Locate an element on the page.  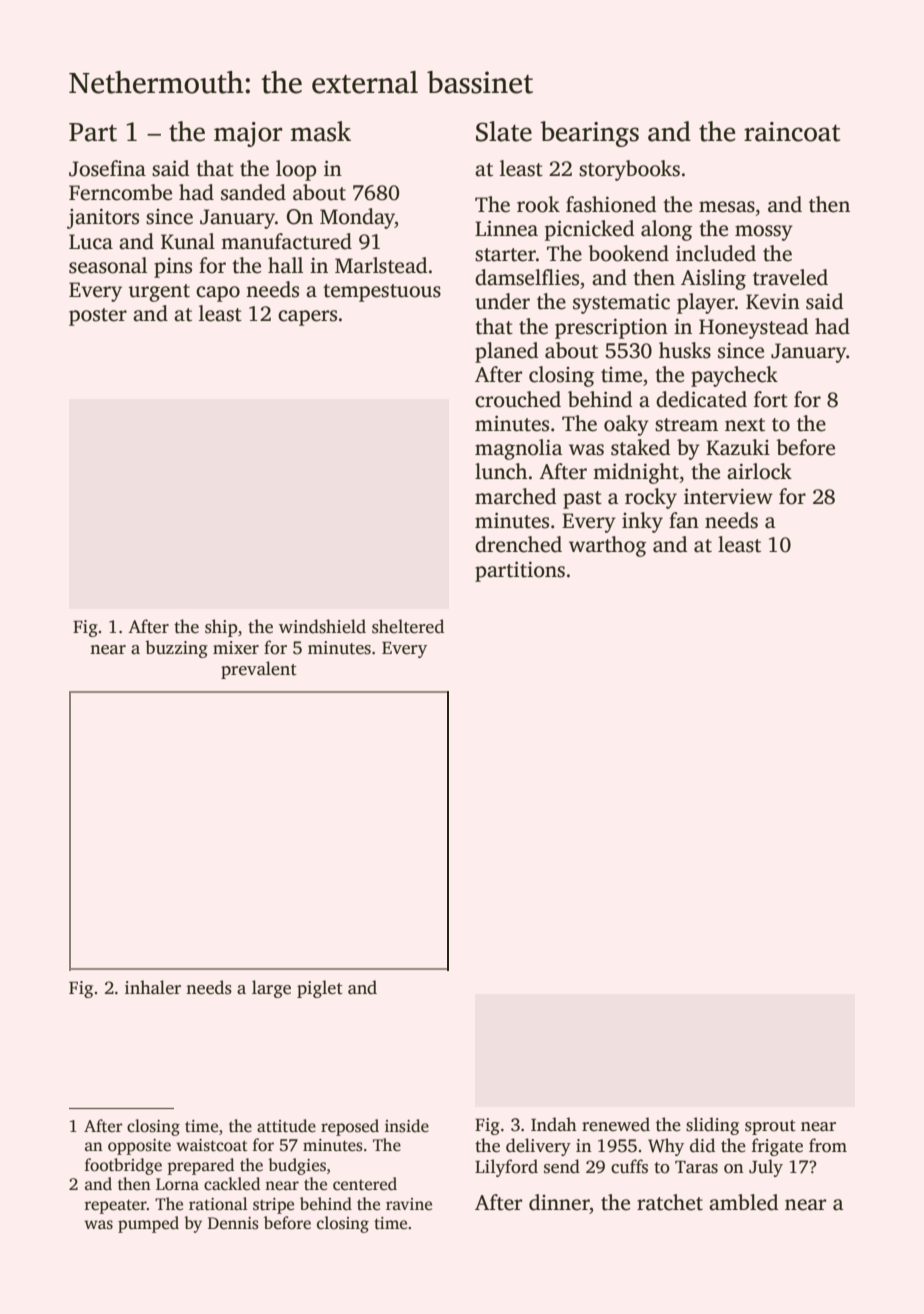
Slate is located at coordinates (504, 131).
